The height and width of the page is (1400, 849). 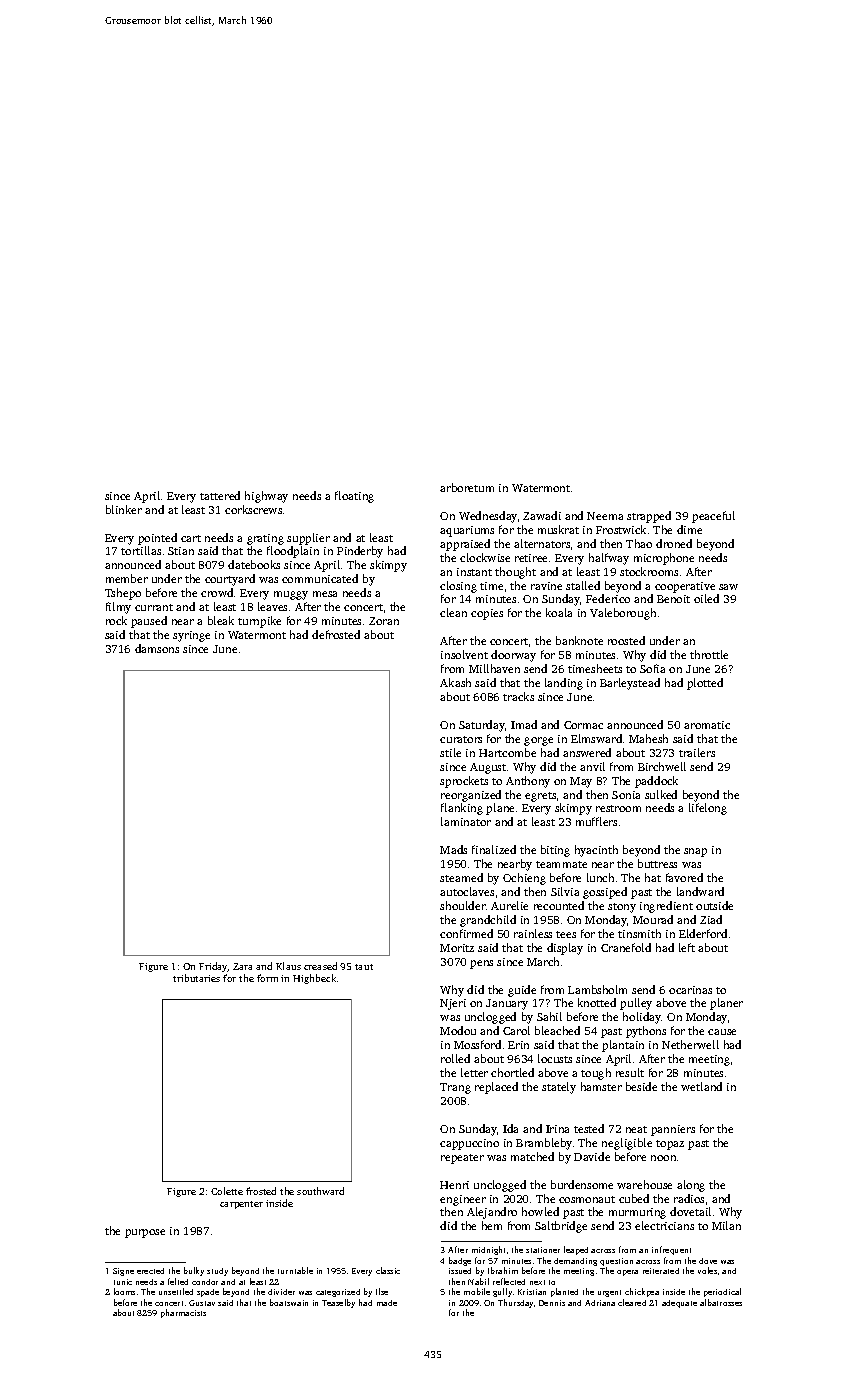 I want to click on pharmacists, so click(x=183, y=1313).
